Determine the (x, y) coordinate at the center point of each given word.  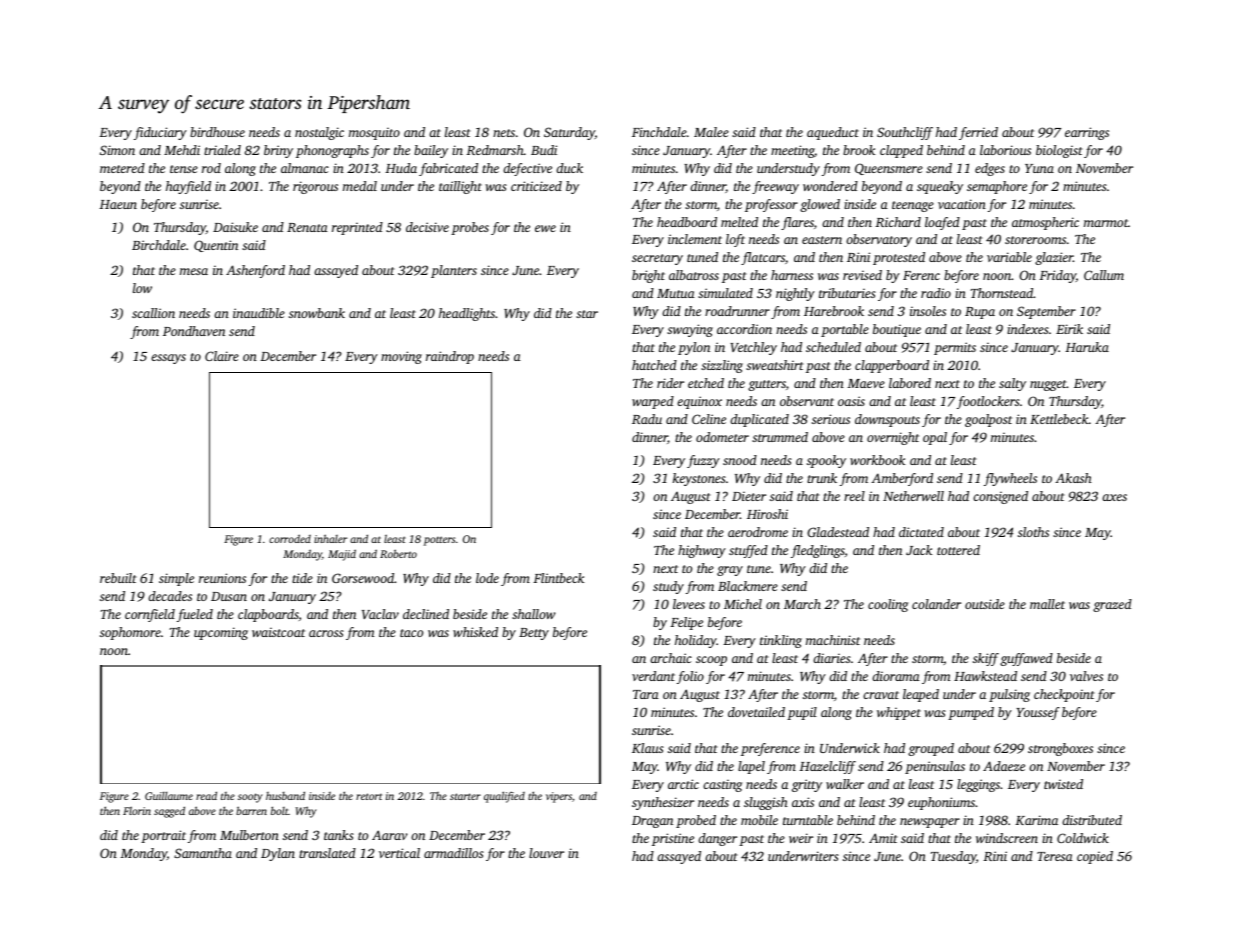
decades (170, 596)
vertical (399, 853)
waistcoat (278, 632)
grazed (1112, 605)
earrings (1087, 133)
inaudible (259, 313)
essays (168, 359)
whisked (475, 632)
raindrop (450, 357)
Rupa (980, 313)
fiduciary (160, 133)
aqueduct (833, 133)
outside (985, 604)
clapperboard (892, 366)
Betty (534, 634)
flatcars (763, 258)
